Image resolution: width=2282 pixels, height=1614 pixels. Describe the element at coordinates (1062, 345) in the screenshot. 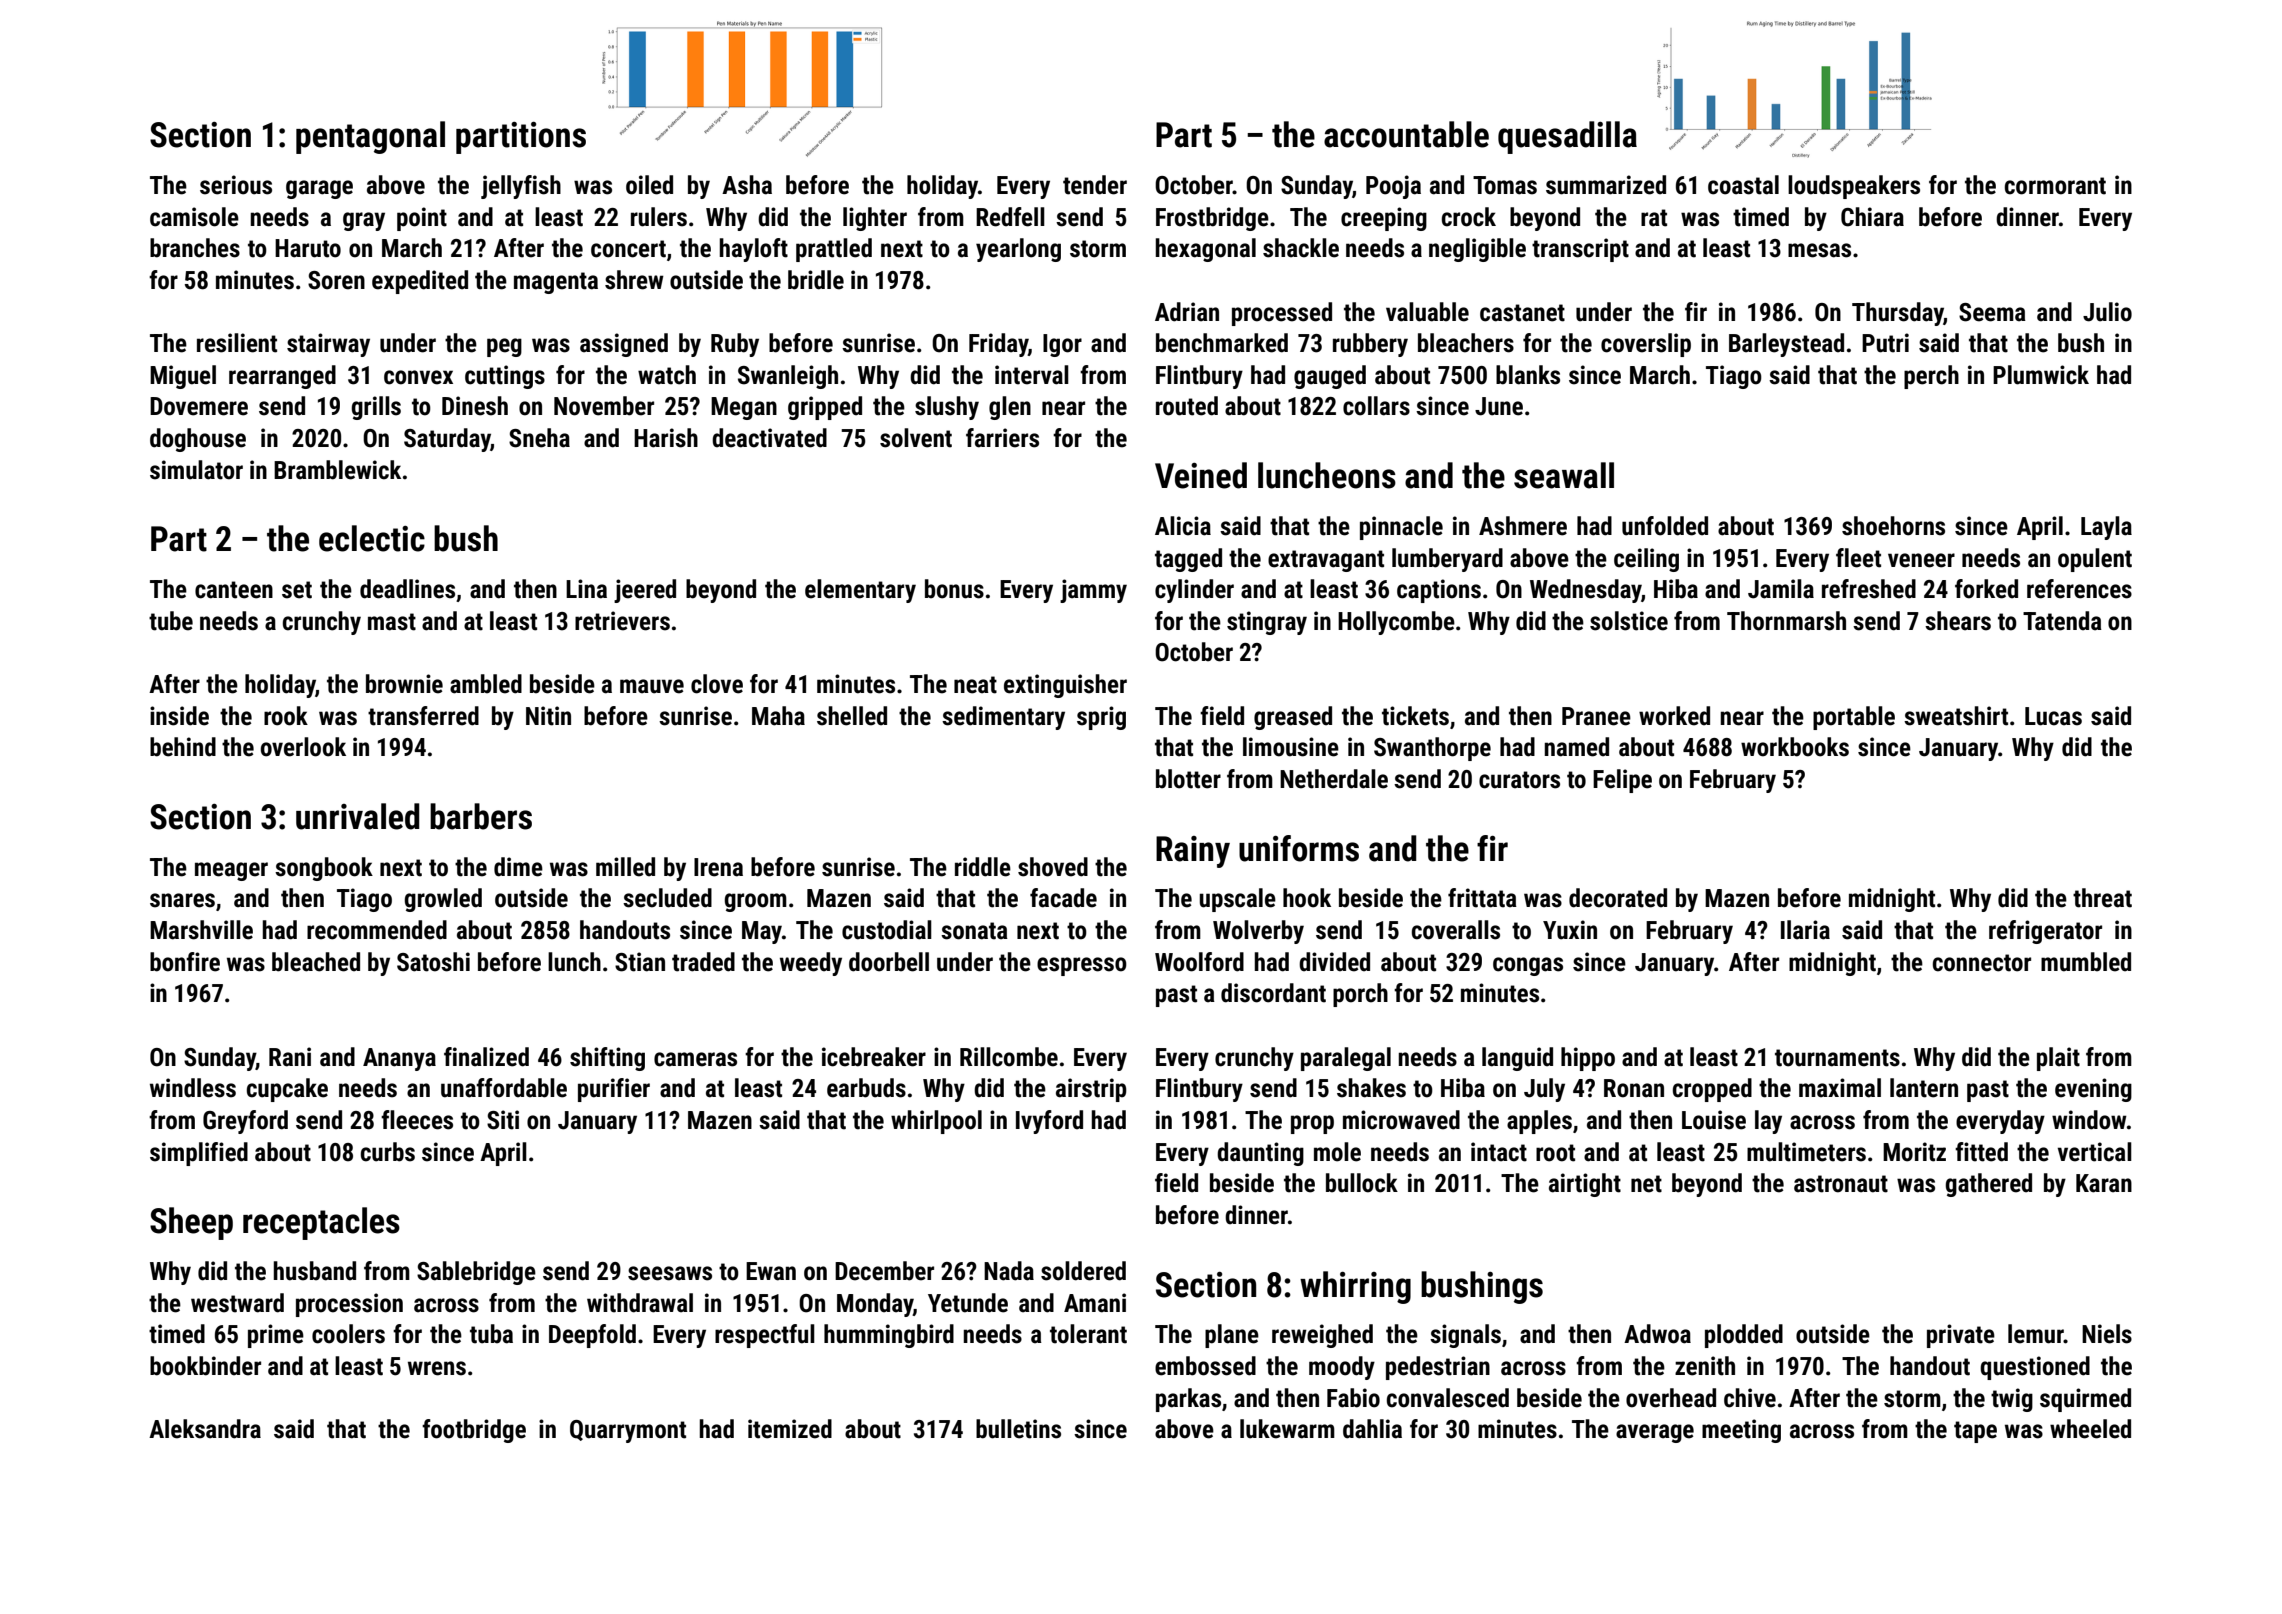

I see `Igor` at that location.
